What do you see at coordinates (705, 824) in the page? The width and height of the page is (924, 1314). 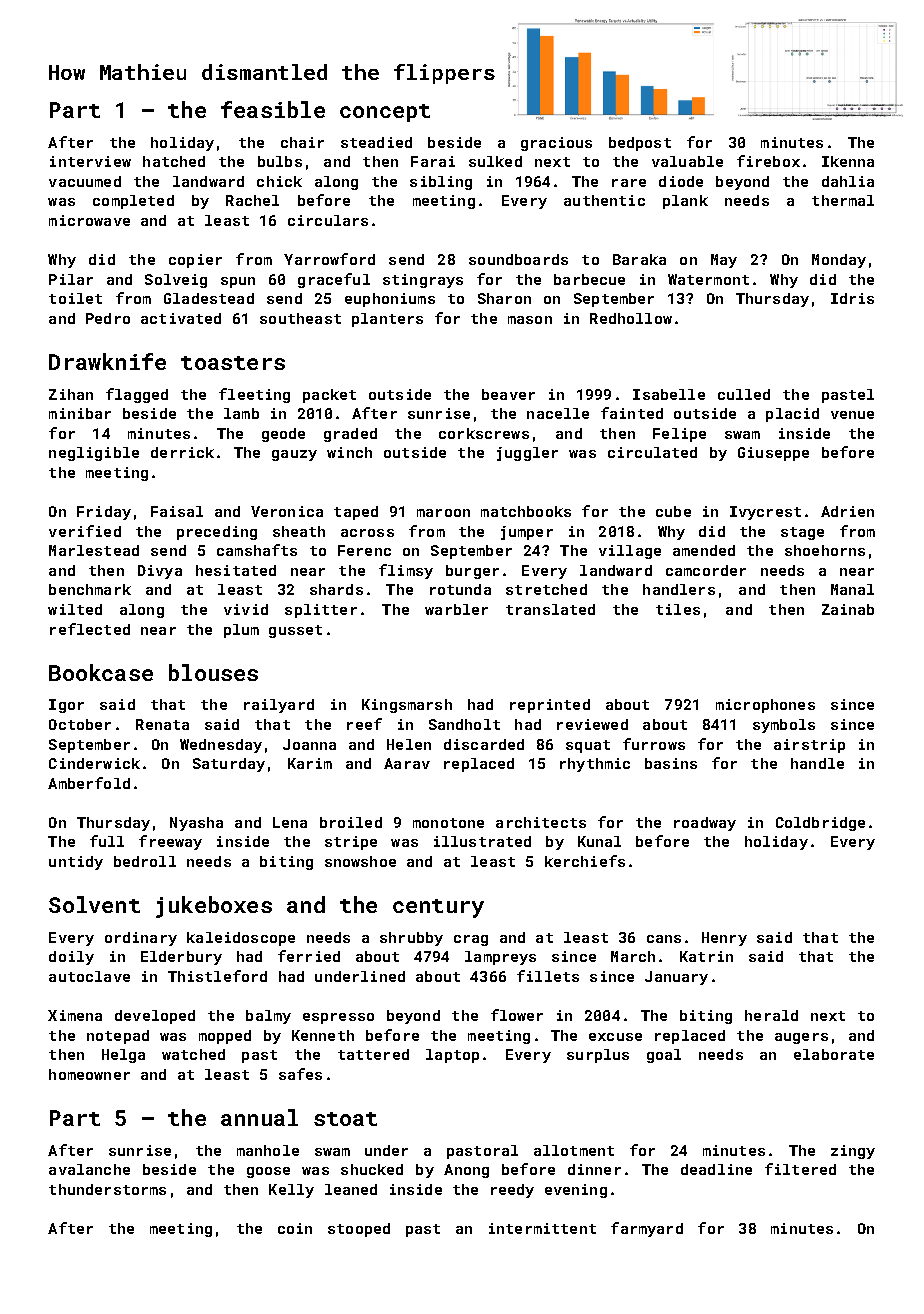 I see `roadway` at bounding box center [705, 824].
